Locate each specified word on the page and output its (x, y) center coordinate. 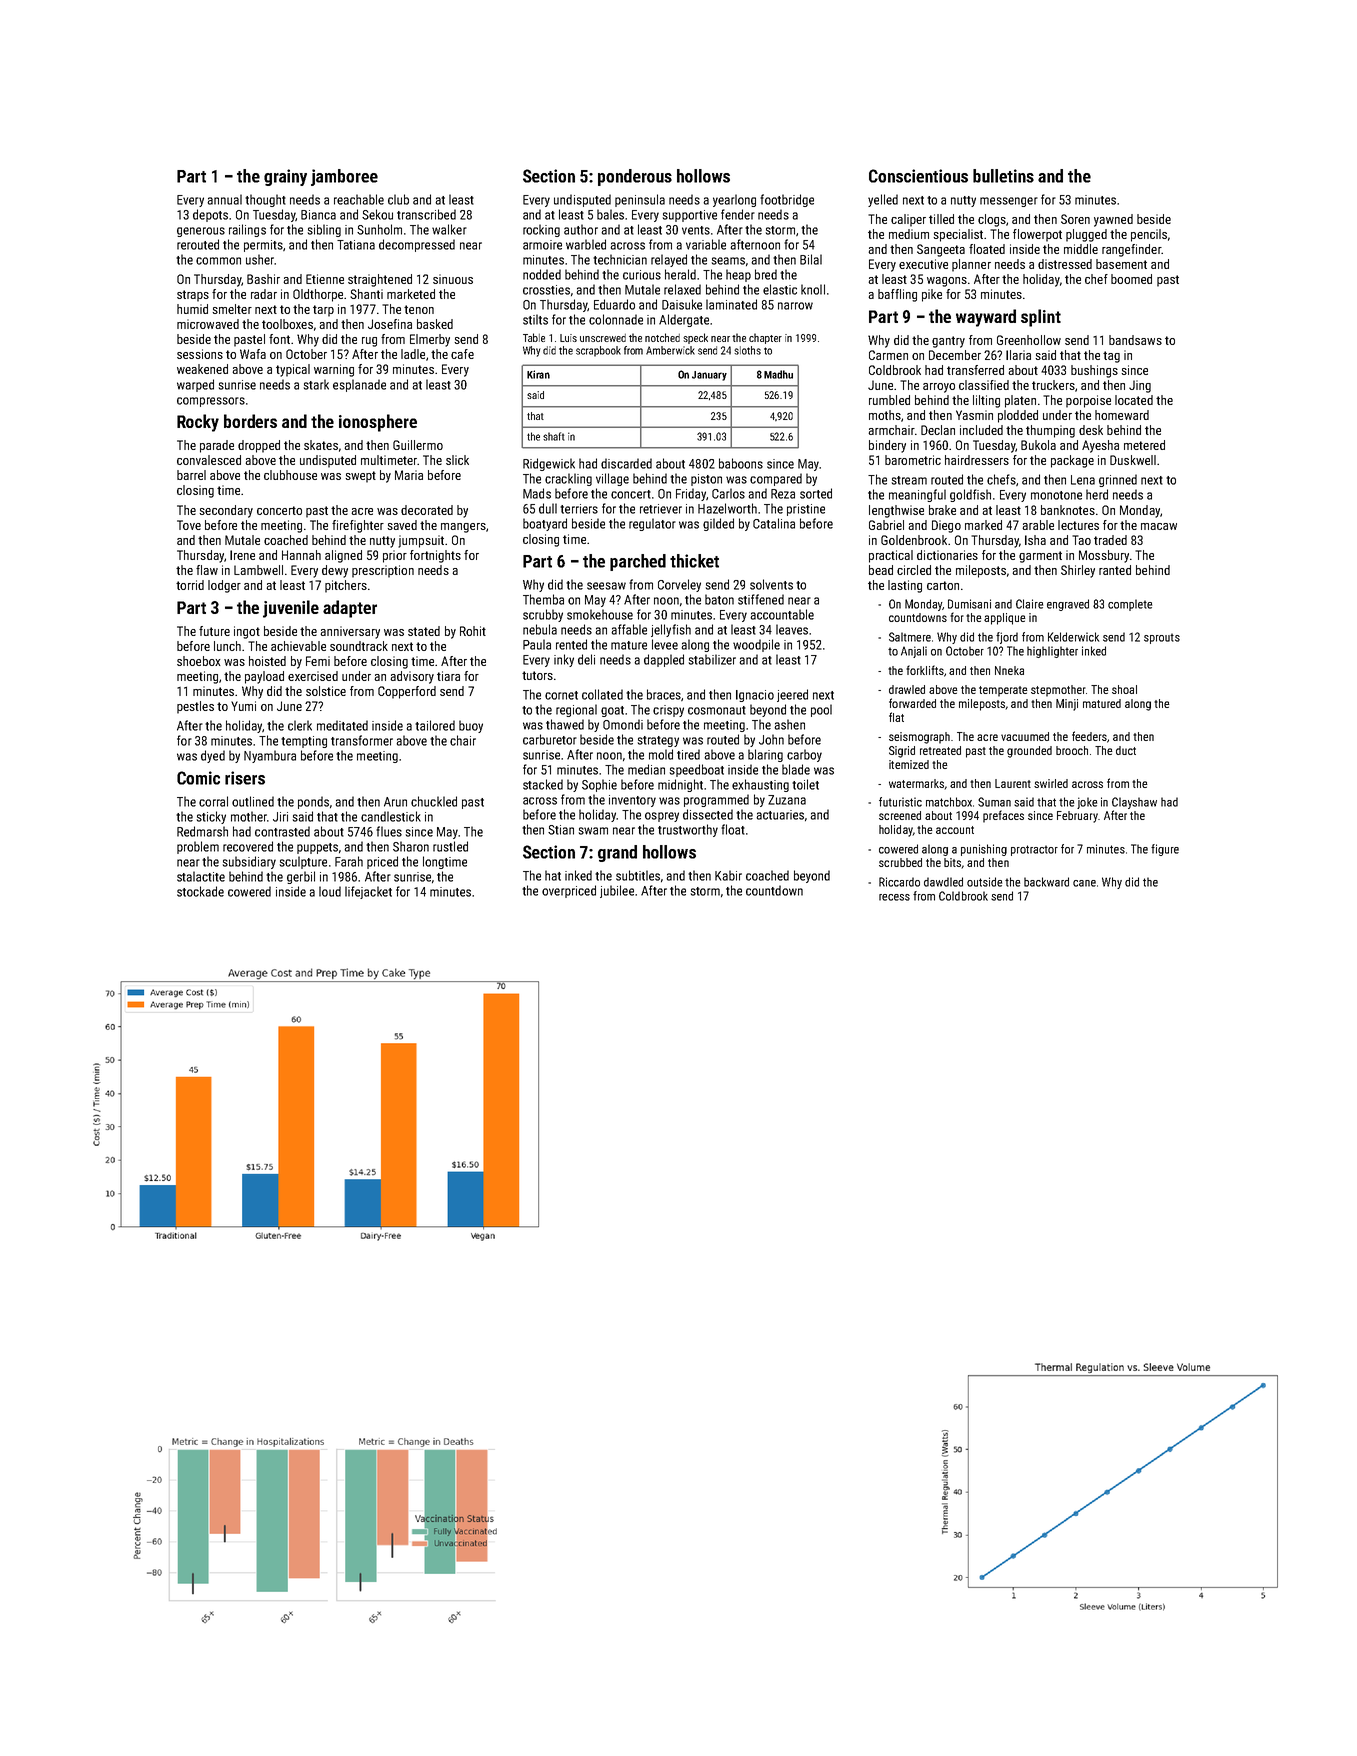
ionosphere (378, 423)
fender (738, 214)
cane (1084, 883)
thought (265, 200)
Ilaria (1018, 355)
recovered (248, 846)
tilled (941, 219)
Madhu (778, 374)
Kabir (728, 875)
